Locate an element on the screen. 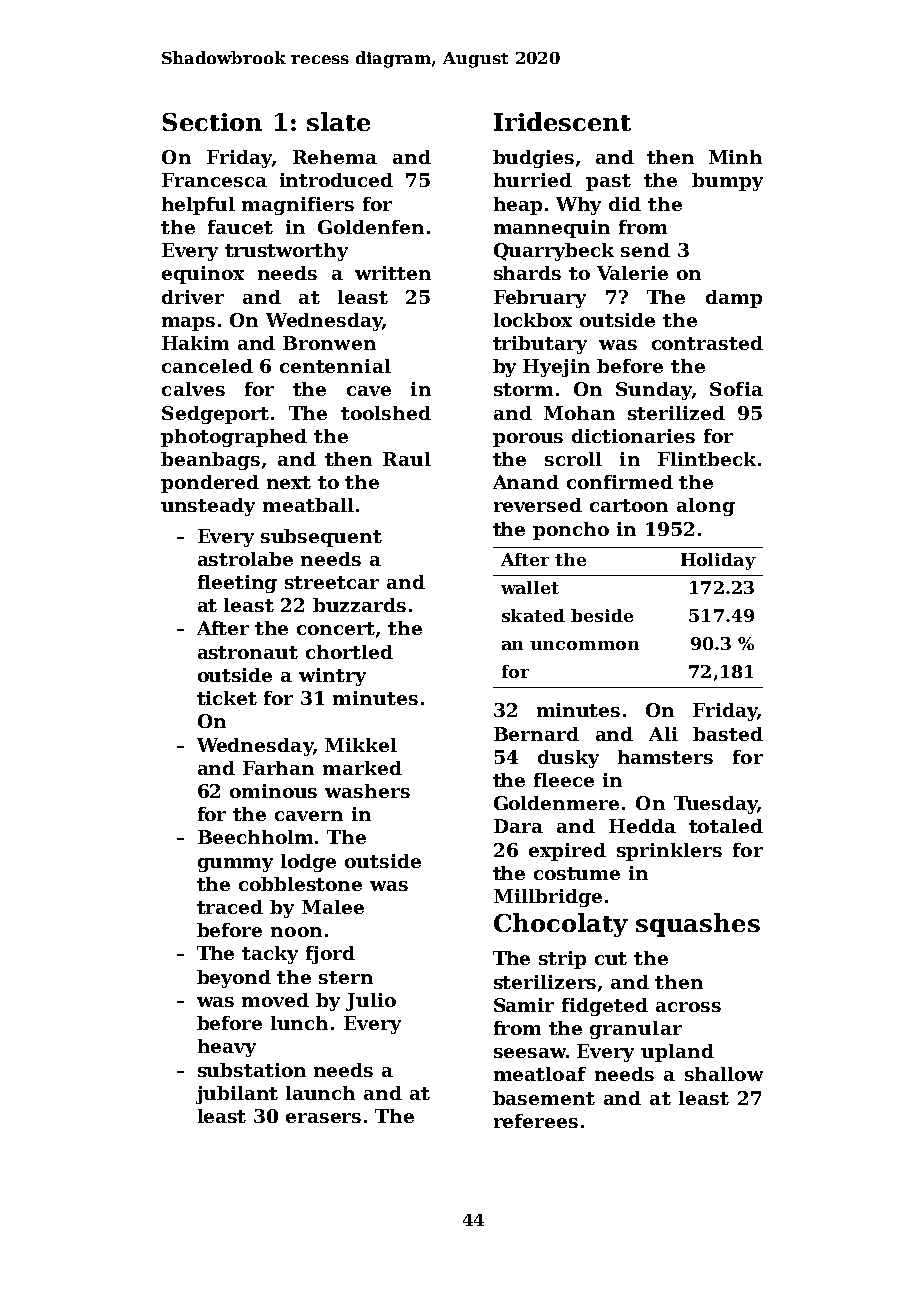 The image size is (924, 1311). Francesca is located at coordinates (214, 180).
